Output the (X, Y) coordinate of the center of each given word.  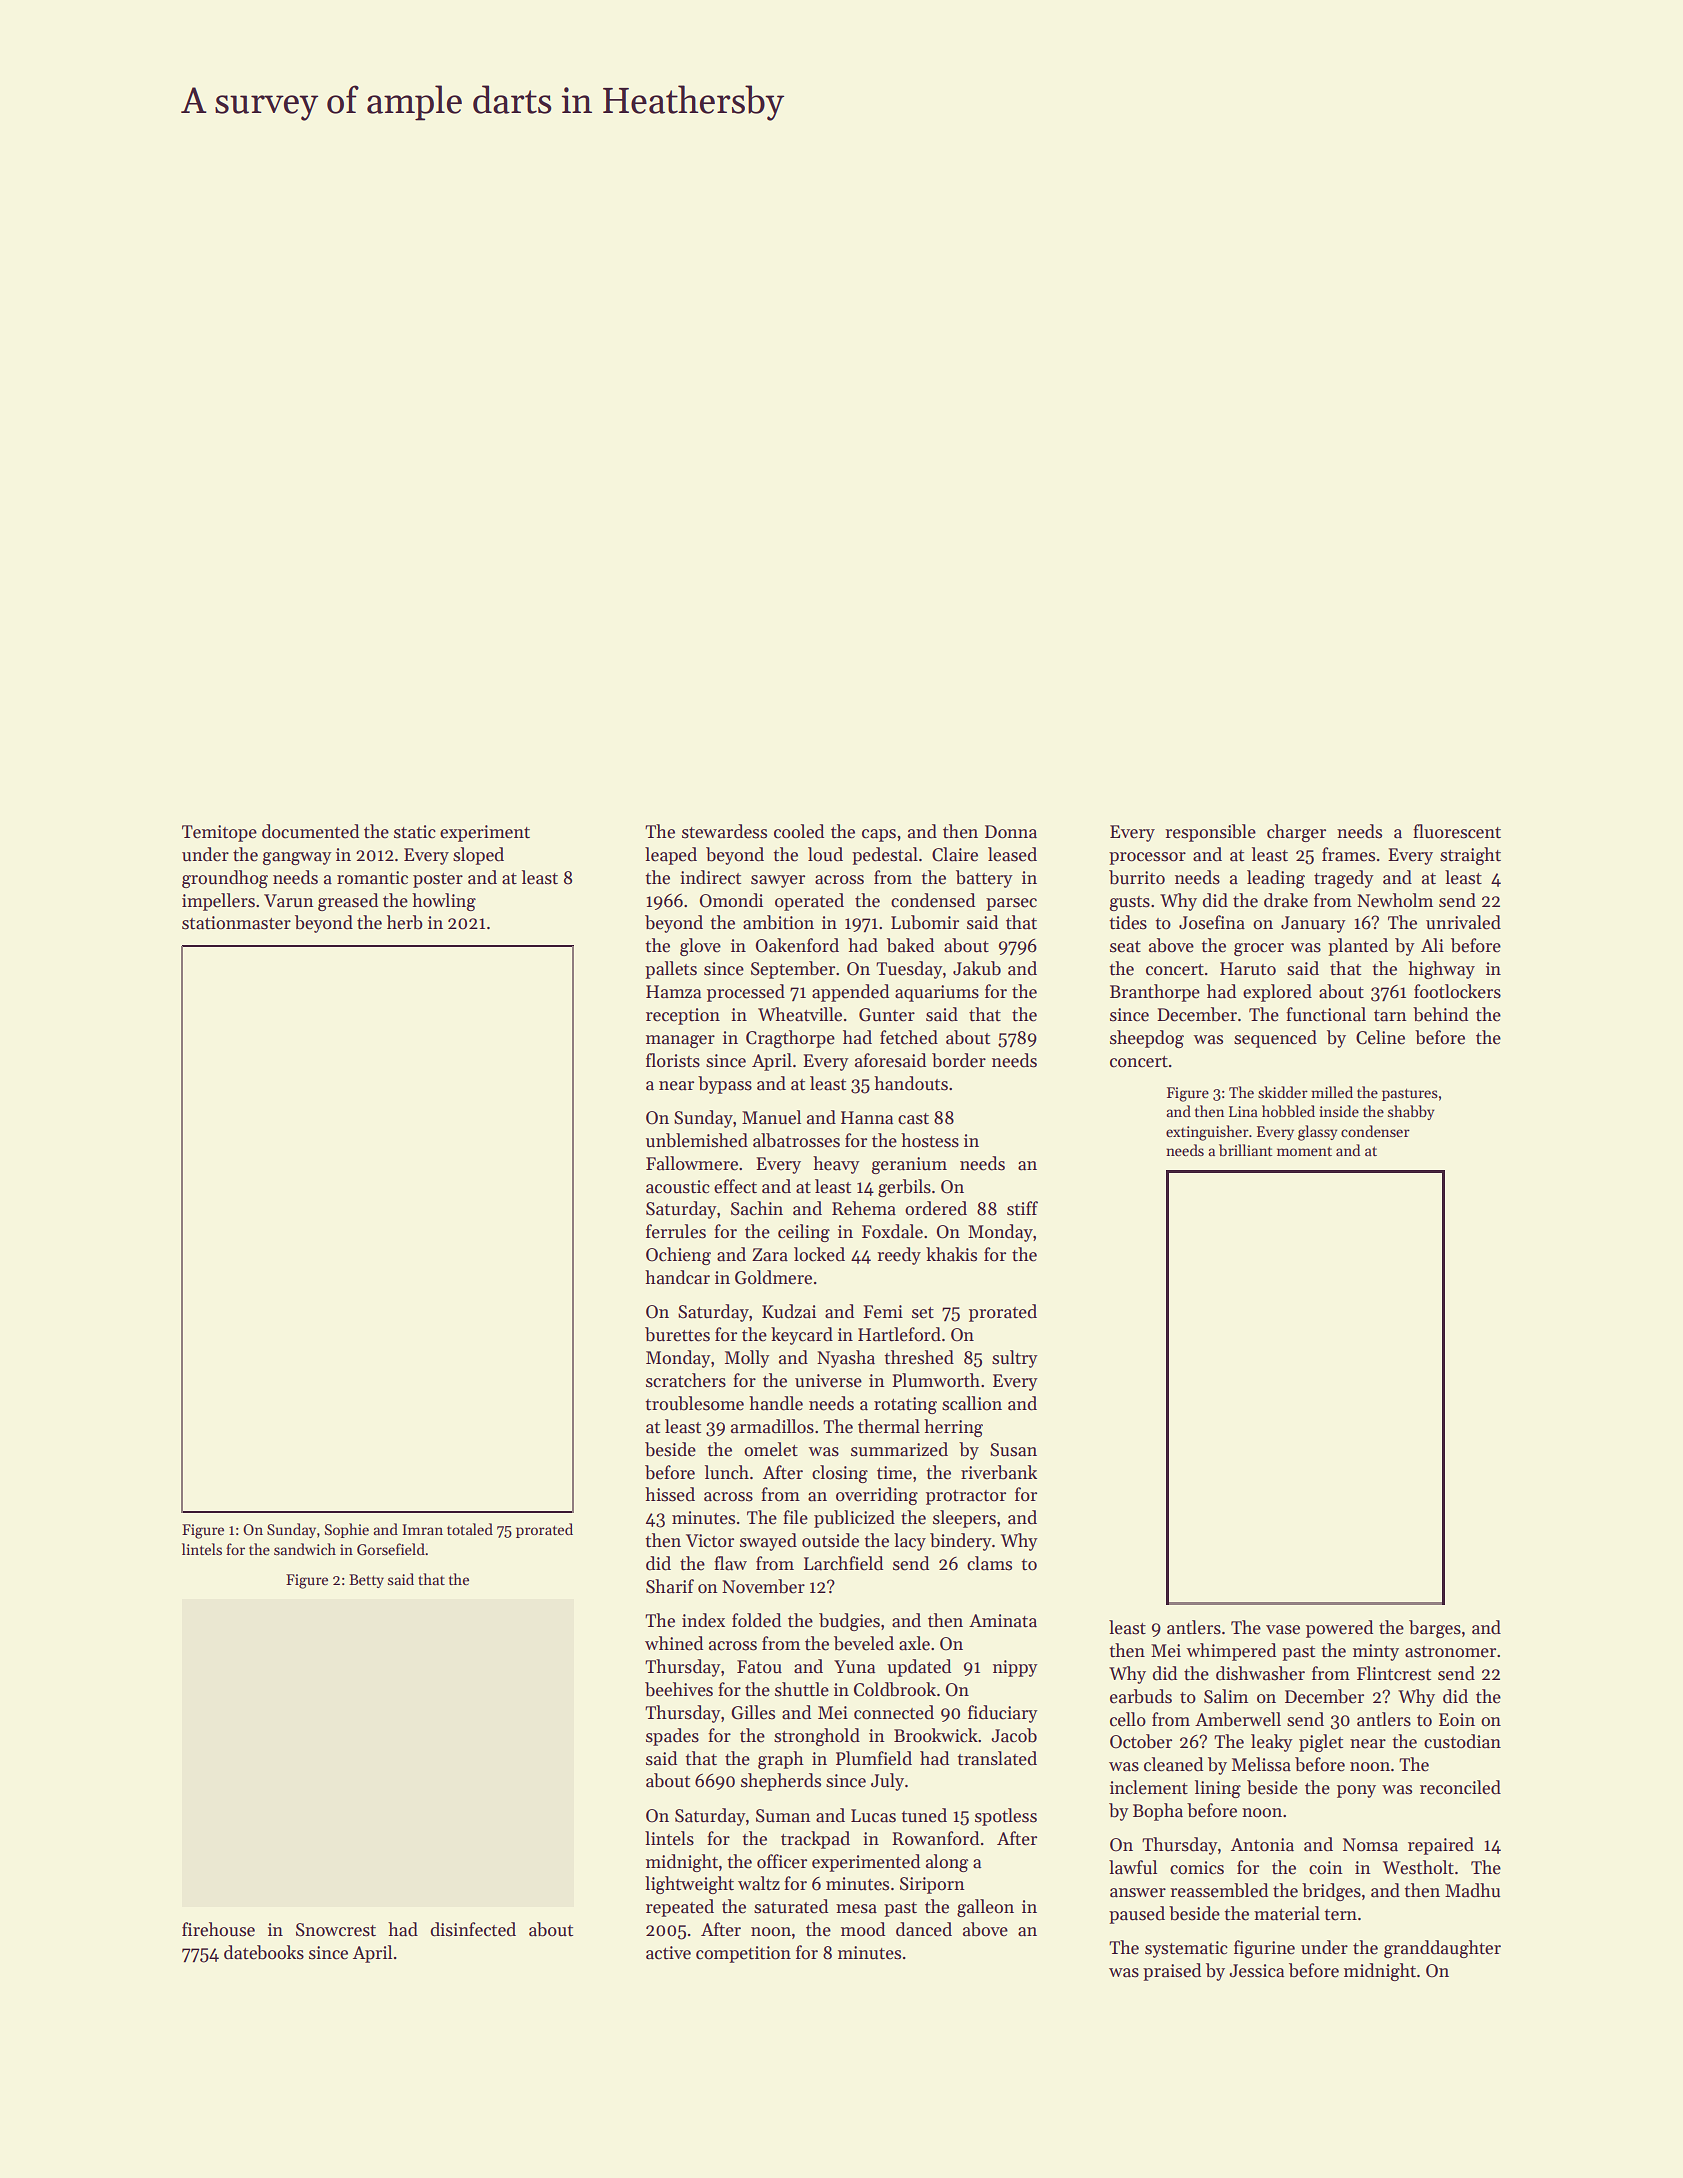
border (959, 1060)
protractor (966, 1497)
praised (1172, 1972)
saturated (791, 1906)
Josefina (1212, 922)
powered (1339, 1629)
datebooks (264, 1952)
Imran (422, 1529)
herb (405, 922)
